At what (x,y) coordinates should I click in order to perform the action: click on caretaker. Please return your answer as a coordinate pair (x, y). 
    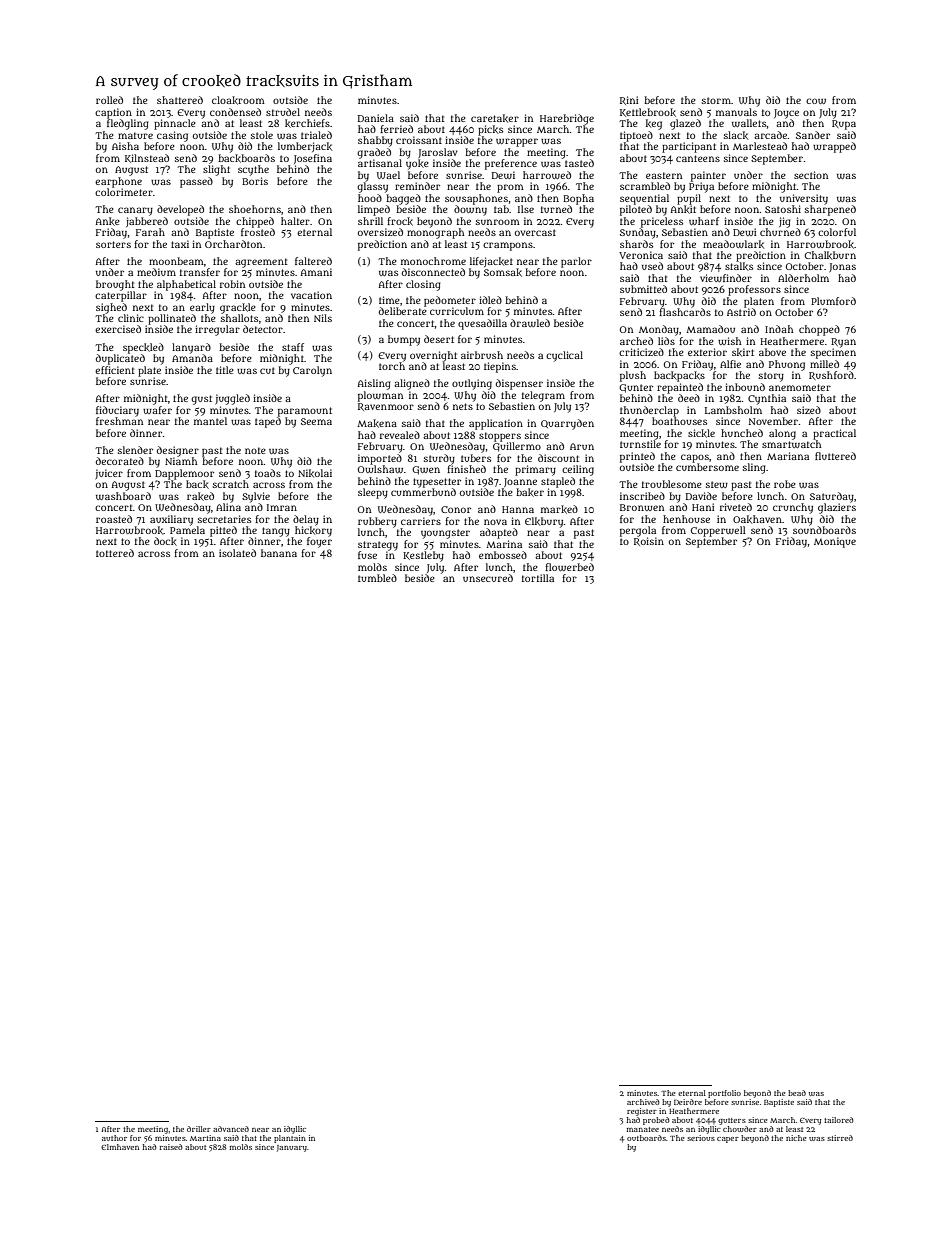
    Looking at the image, I should click on (495, 118).
